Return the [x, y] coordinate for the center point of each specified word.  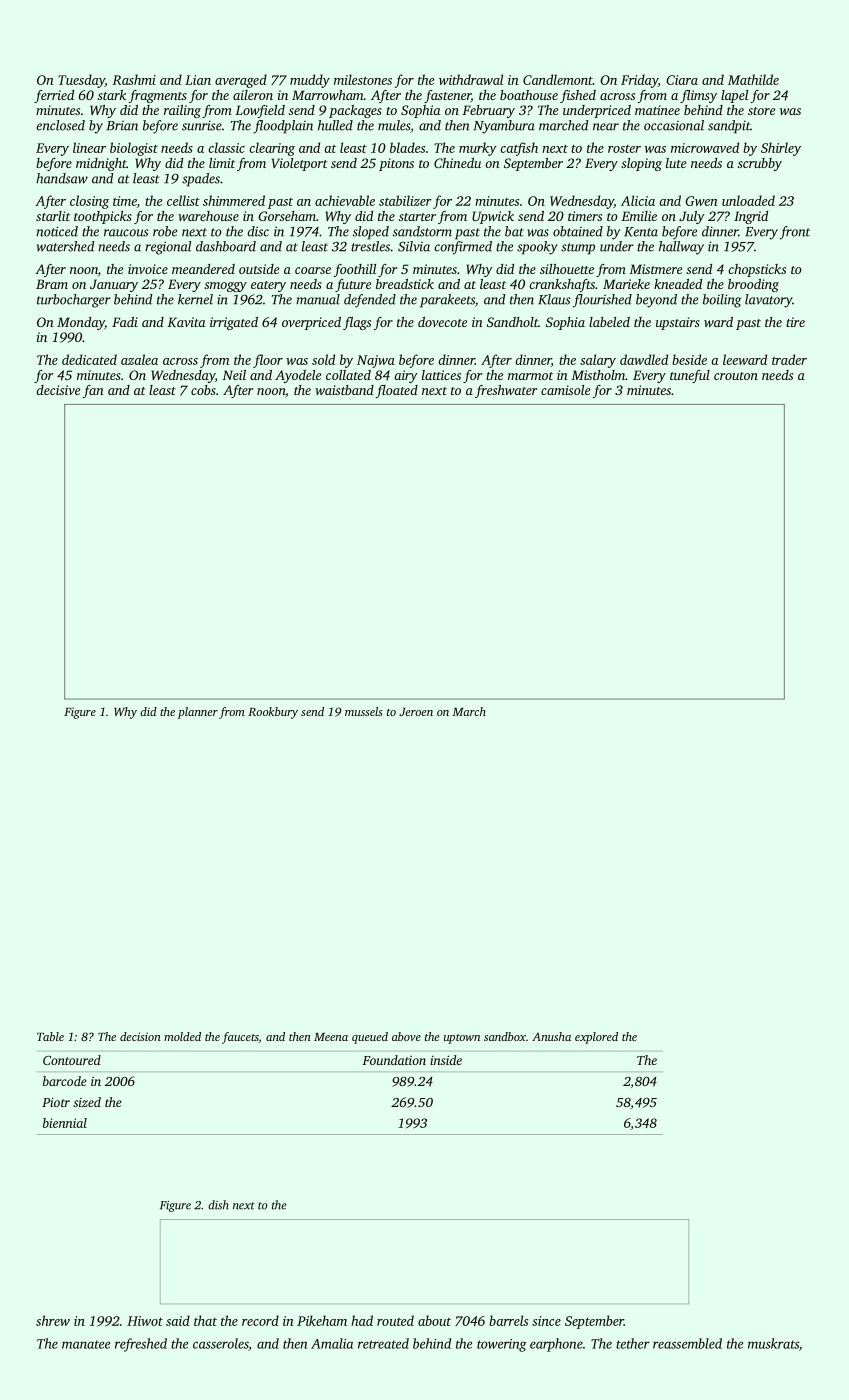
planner [198, 713]
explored [596, 1038]
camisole [565, 390]
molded [182, 1036]
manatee [86, 1344]
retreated [383, 1343]
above [406, 1036]
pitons [396, 164]
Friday [639, 81]
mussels [364, 711]
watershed [65, 246]
